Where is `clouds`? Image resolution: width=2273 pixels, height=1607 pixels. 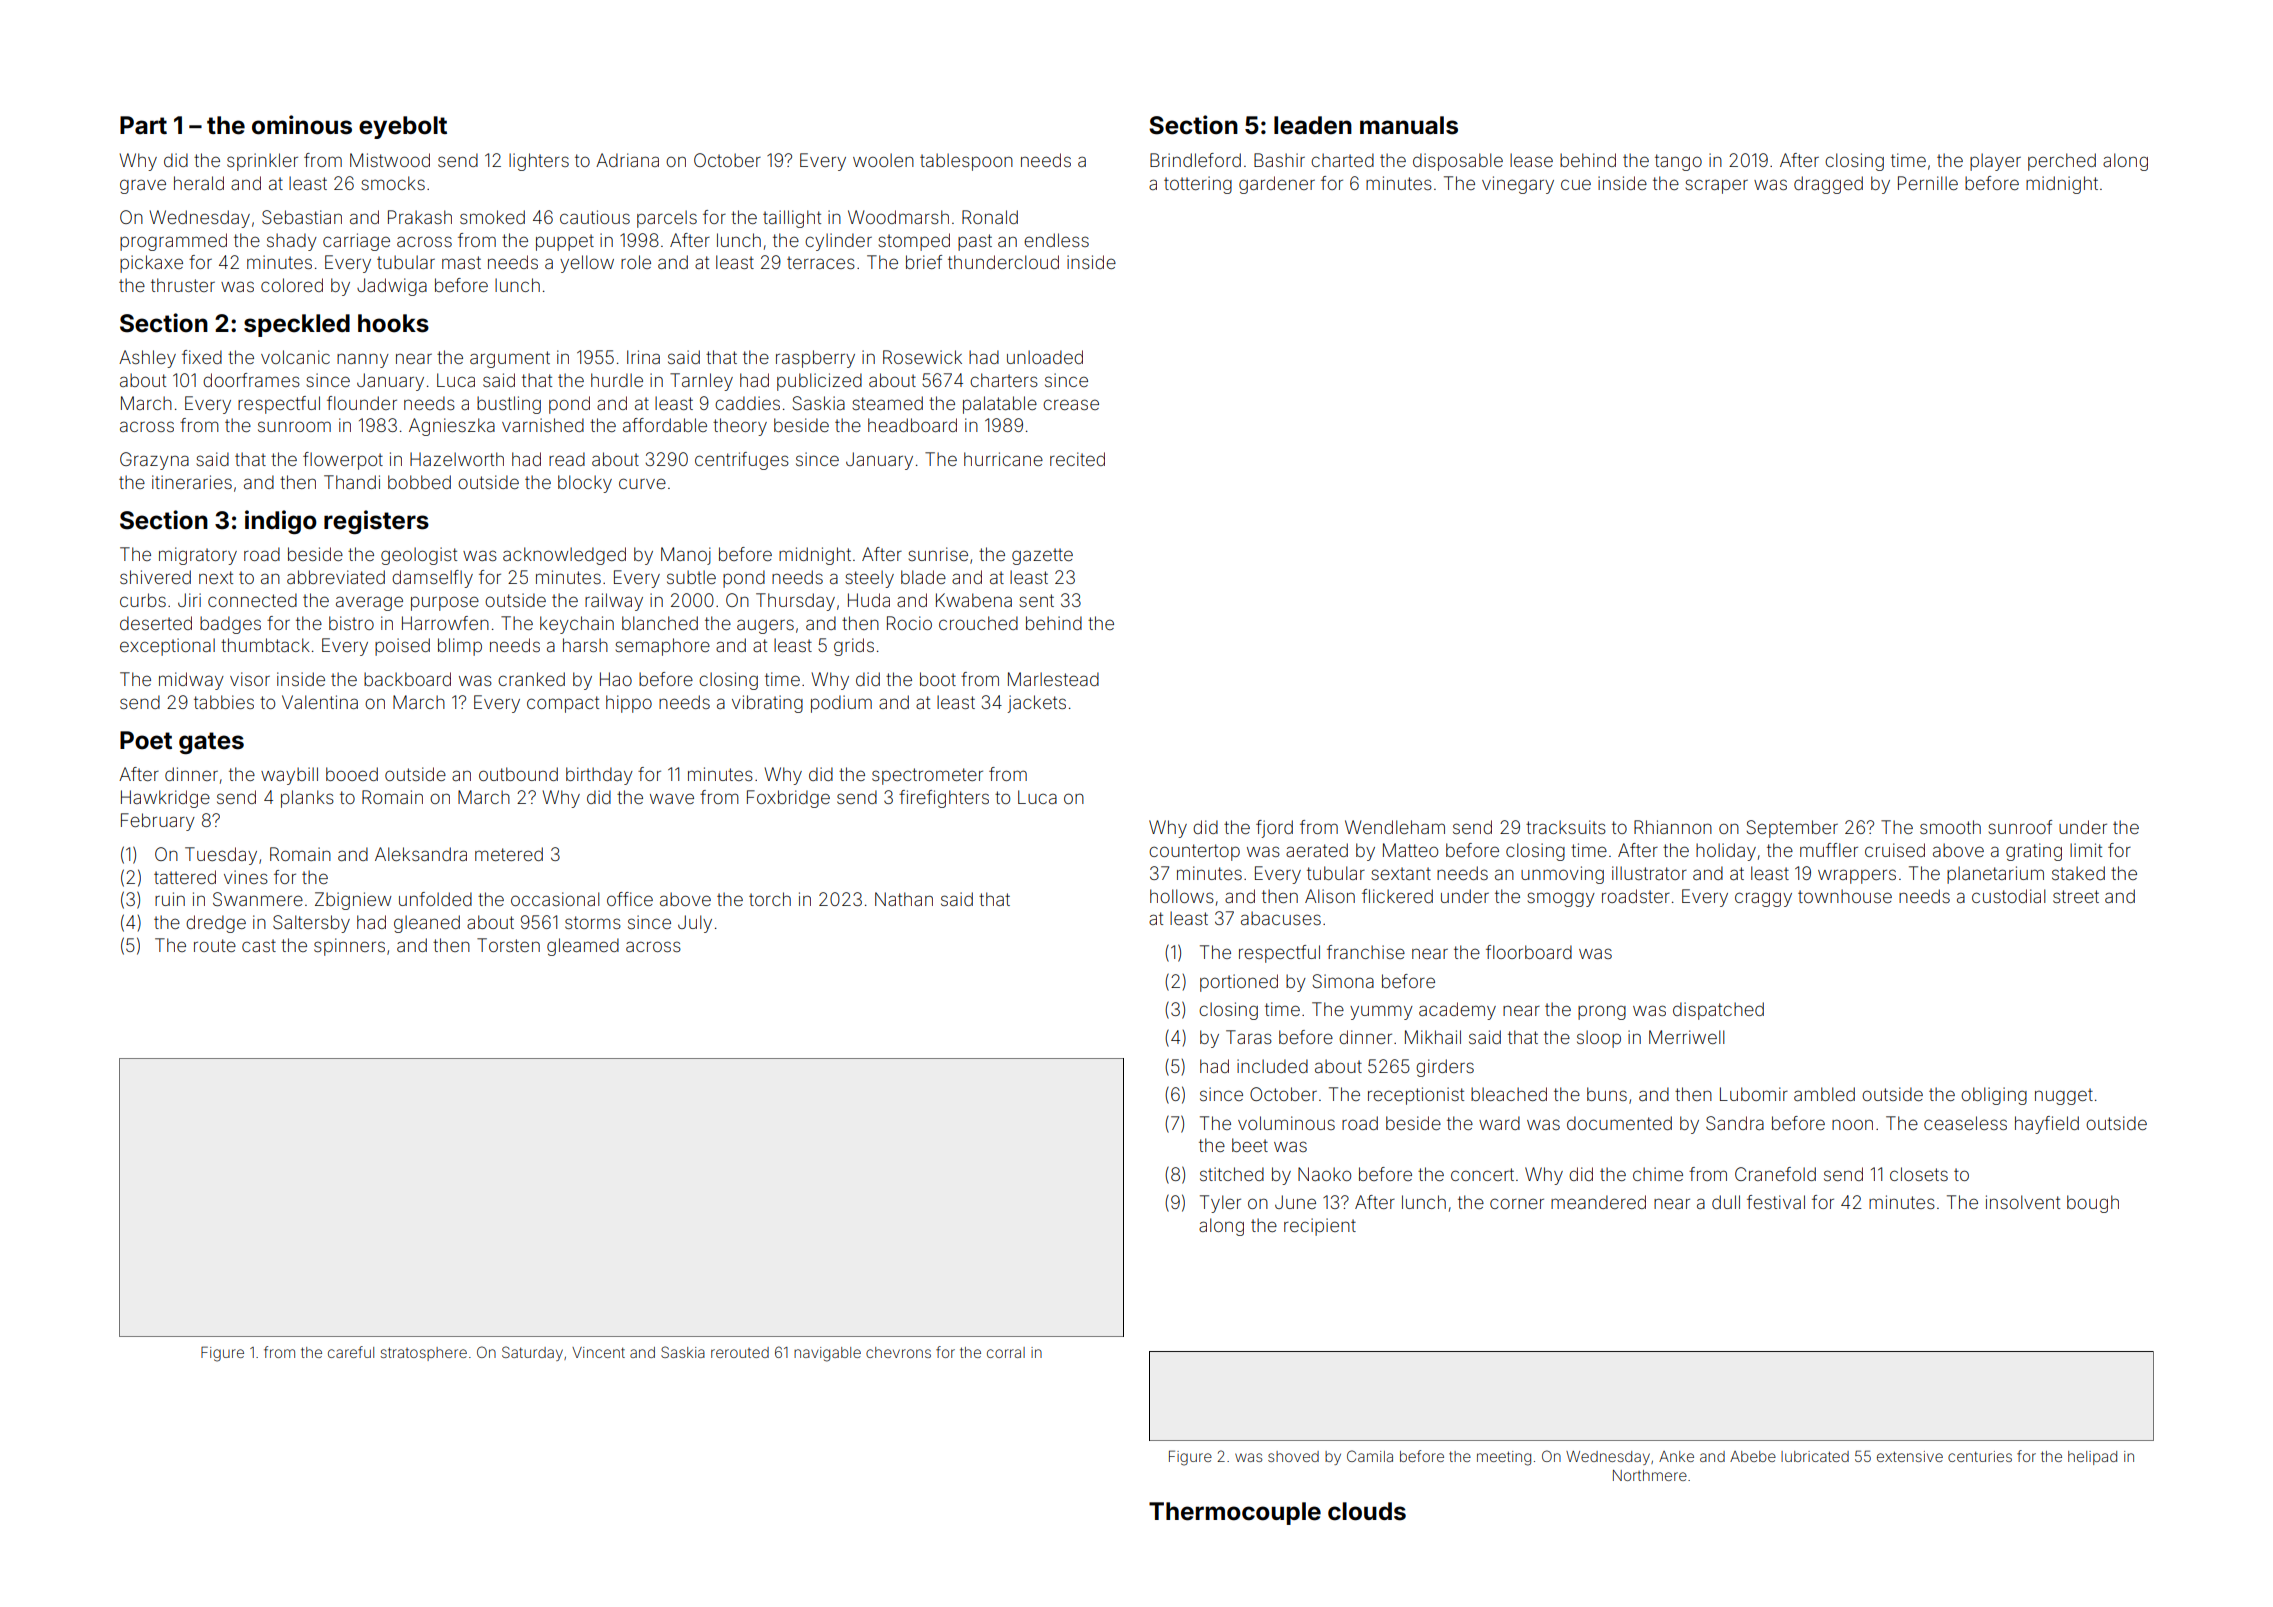
clouds is located at coordinates (1367, 1511).
